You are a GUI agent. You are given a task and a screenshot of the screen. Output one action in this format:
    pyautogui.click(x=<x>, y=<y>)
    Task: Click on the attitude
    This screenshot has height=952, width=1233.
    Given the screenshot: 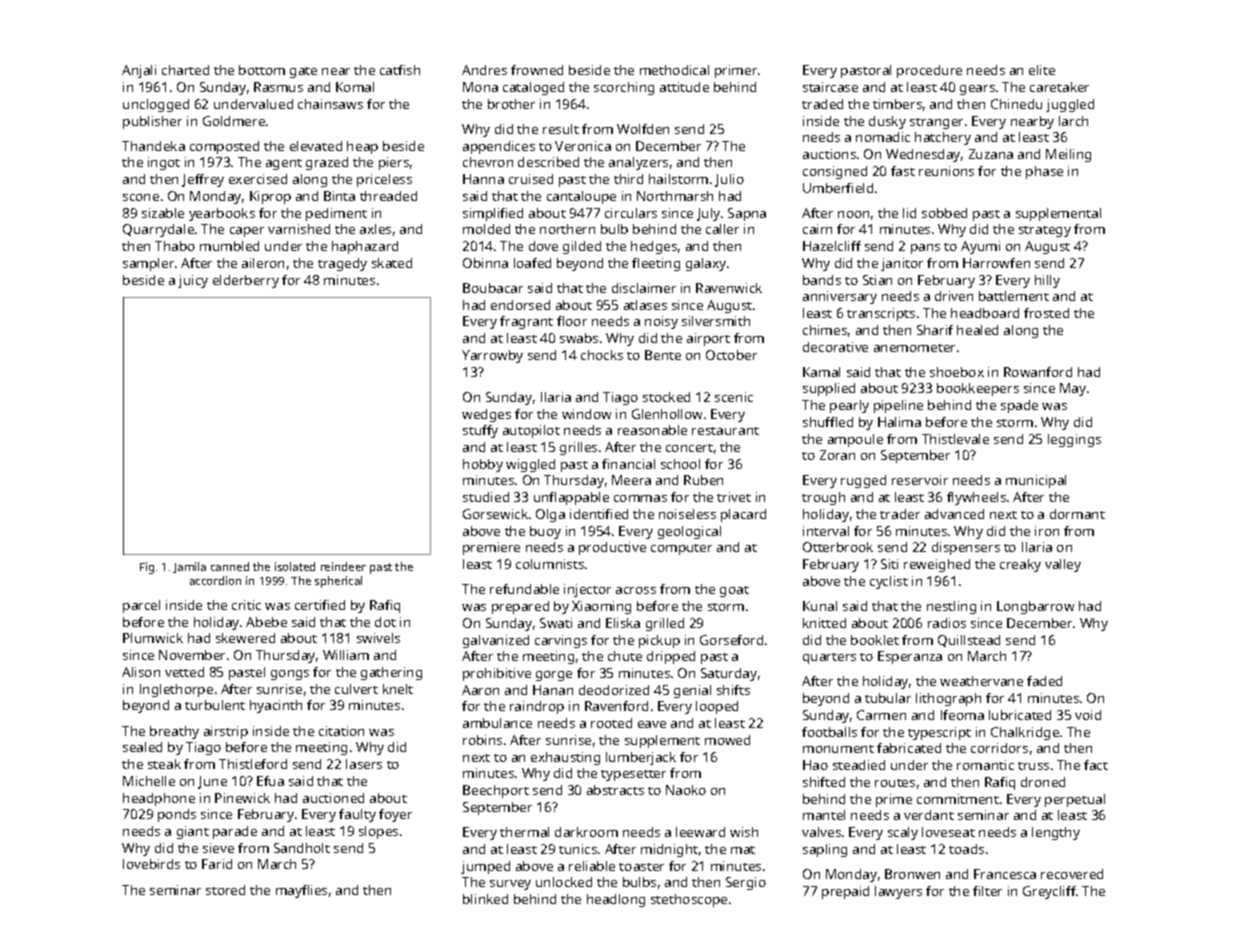 What is the action you would take?
    pyautogui.click(x=684, y=87)
